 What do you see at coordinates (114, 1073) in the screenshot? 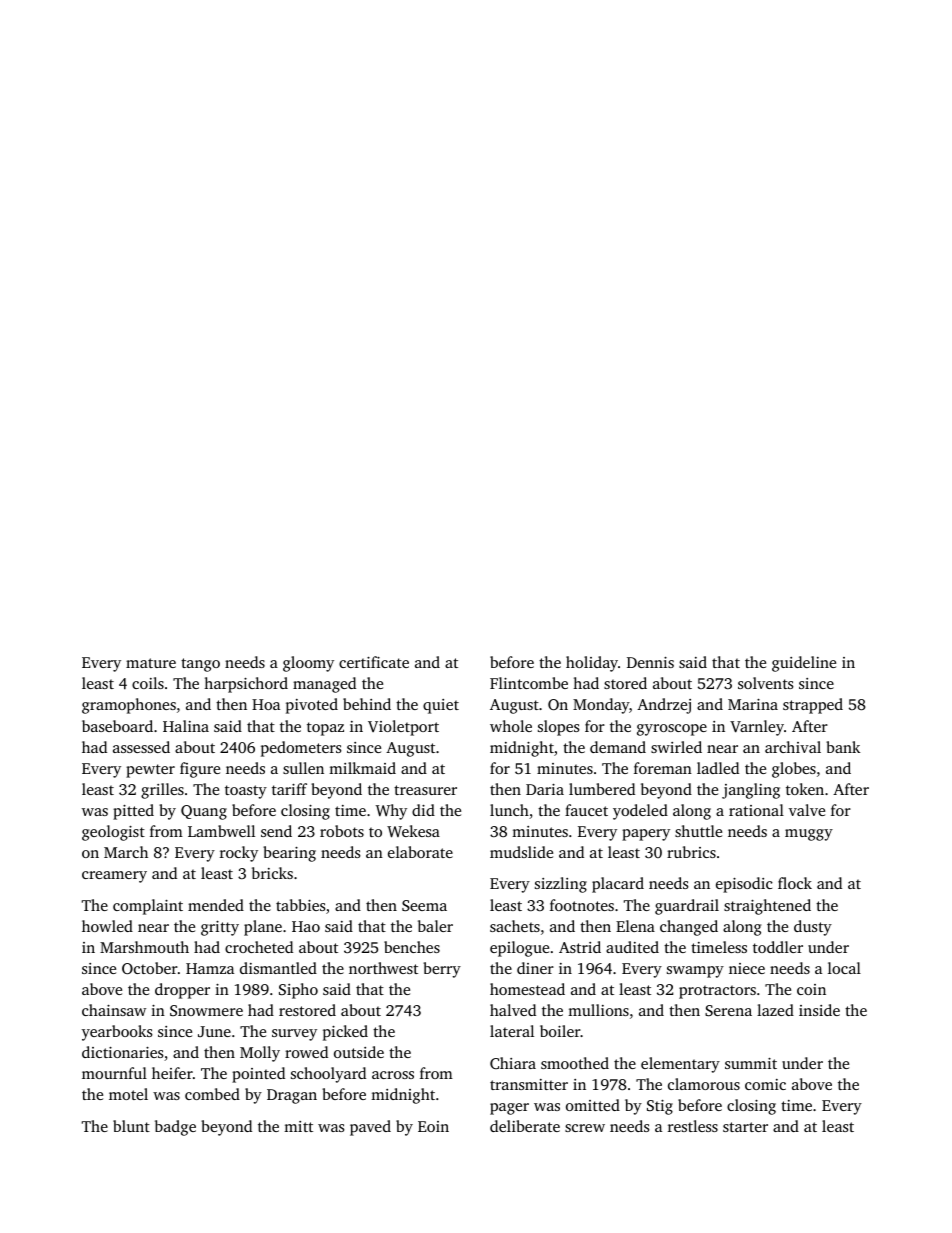
I see `mournful` at bounding box center [114, 1073].
